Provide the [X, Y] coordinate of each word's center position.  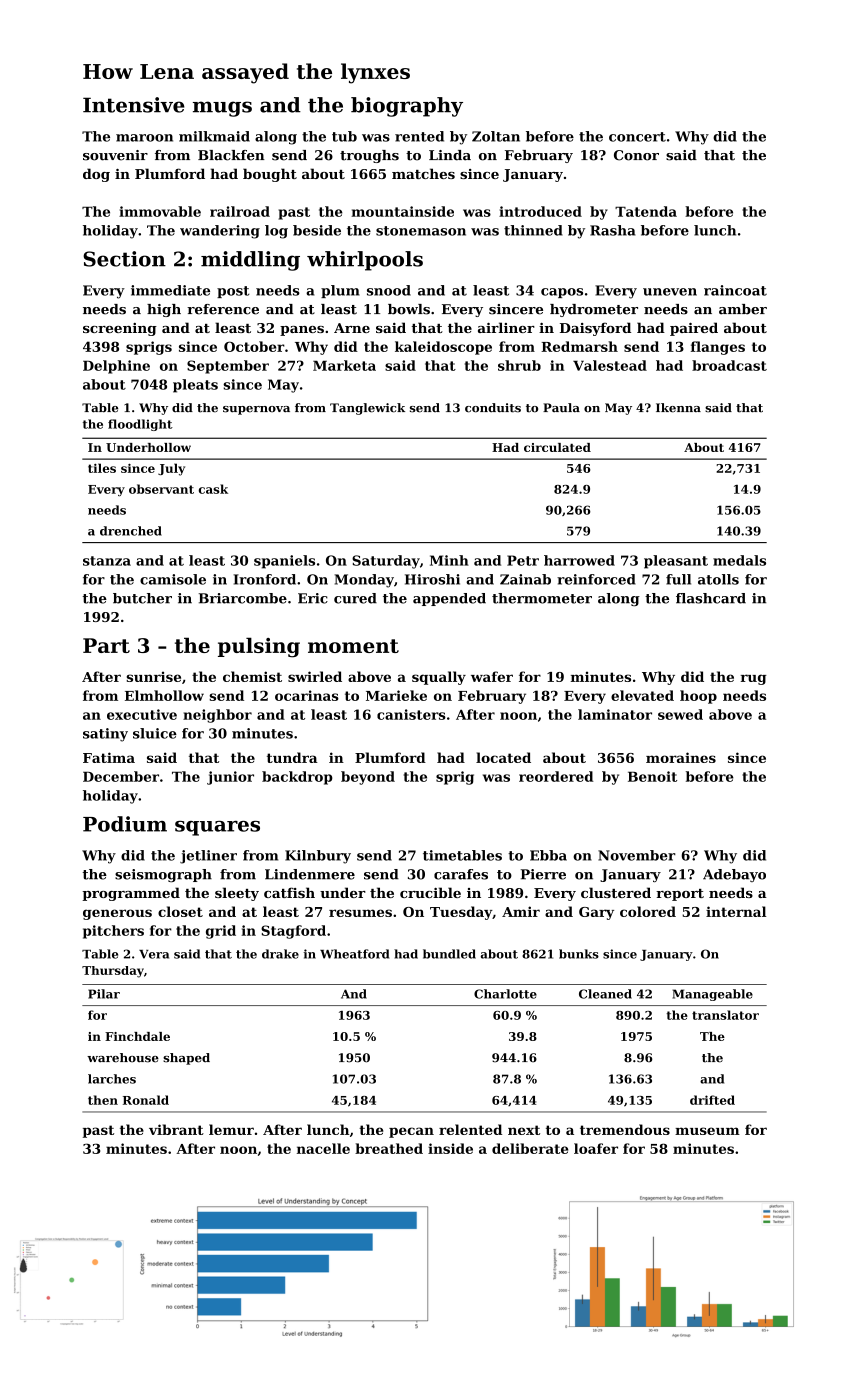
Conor [636, 155]
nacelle [323, 1148]
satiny [105, 735]
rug [754, 679]
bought [270, 175]
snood [389, 290]
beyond [368, 778]
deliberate [530, 1148]
